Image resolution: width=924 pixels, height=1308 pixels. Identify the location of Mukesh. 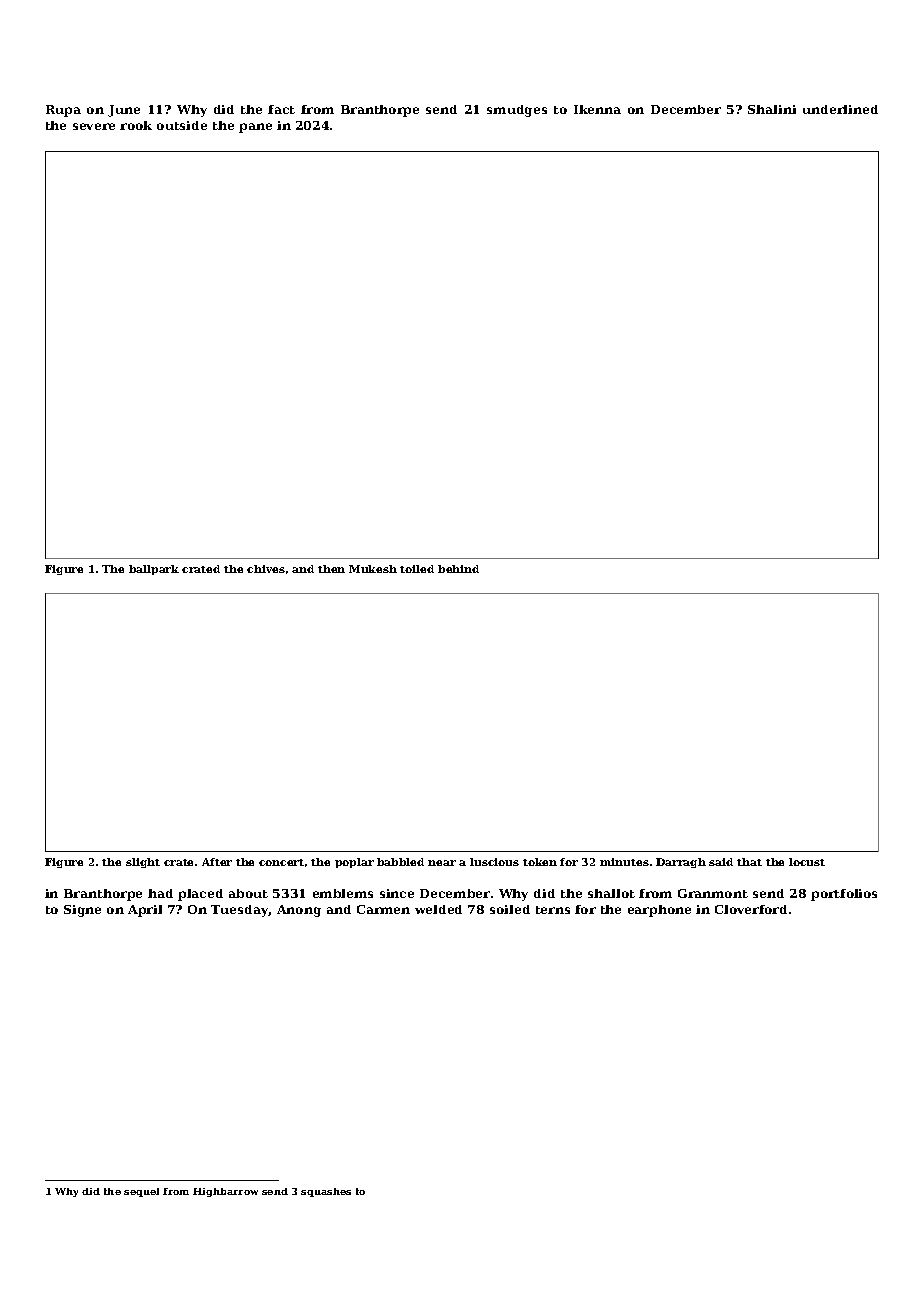
(373, 569).
